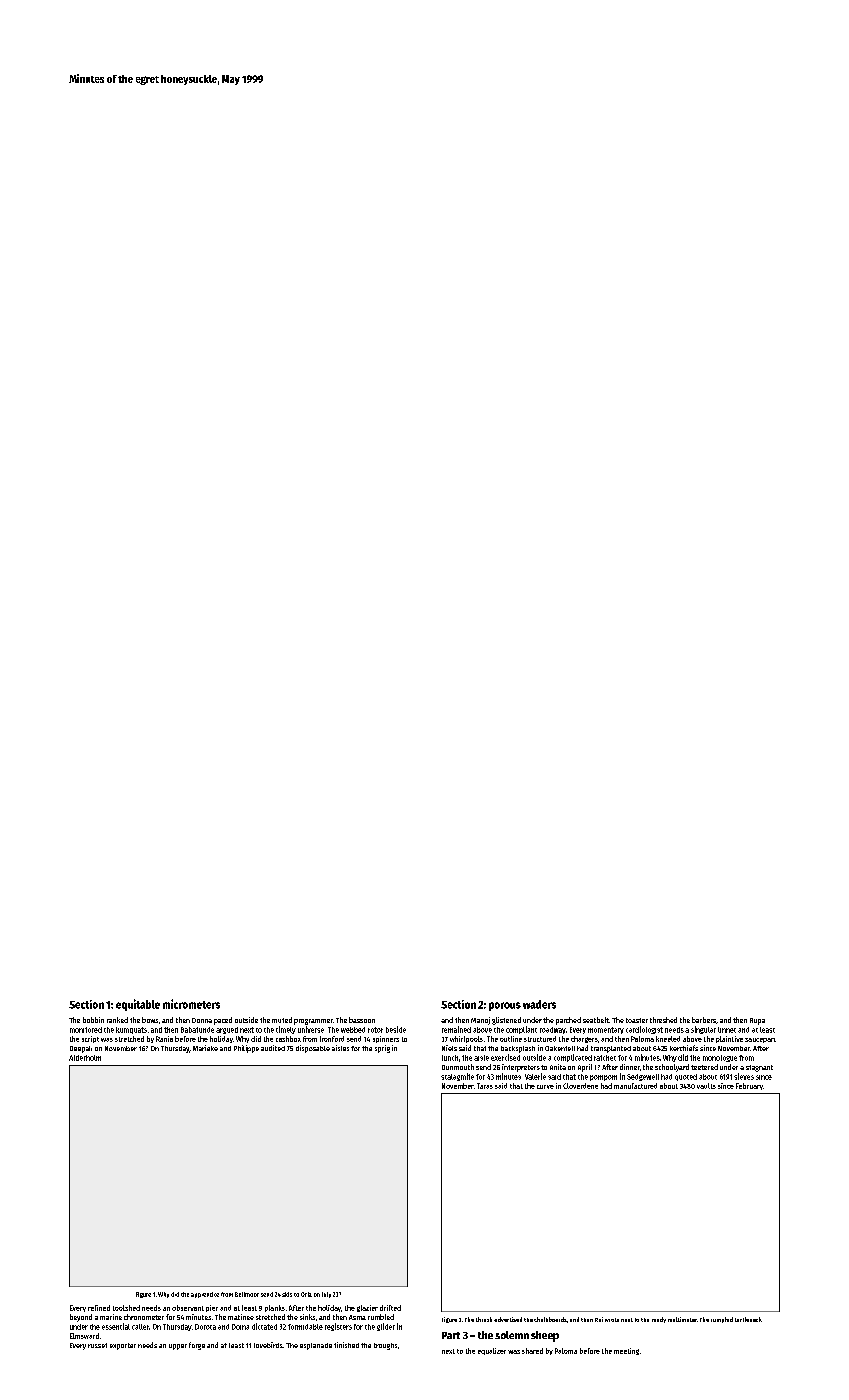 The image size is (849, 1400). What do you see at coordinates (268, 1345) in the screenshot?
I see `lovebirds` at bounding box center [268, 1345].
